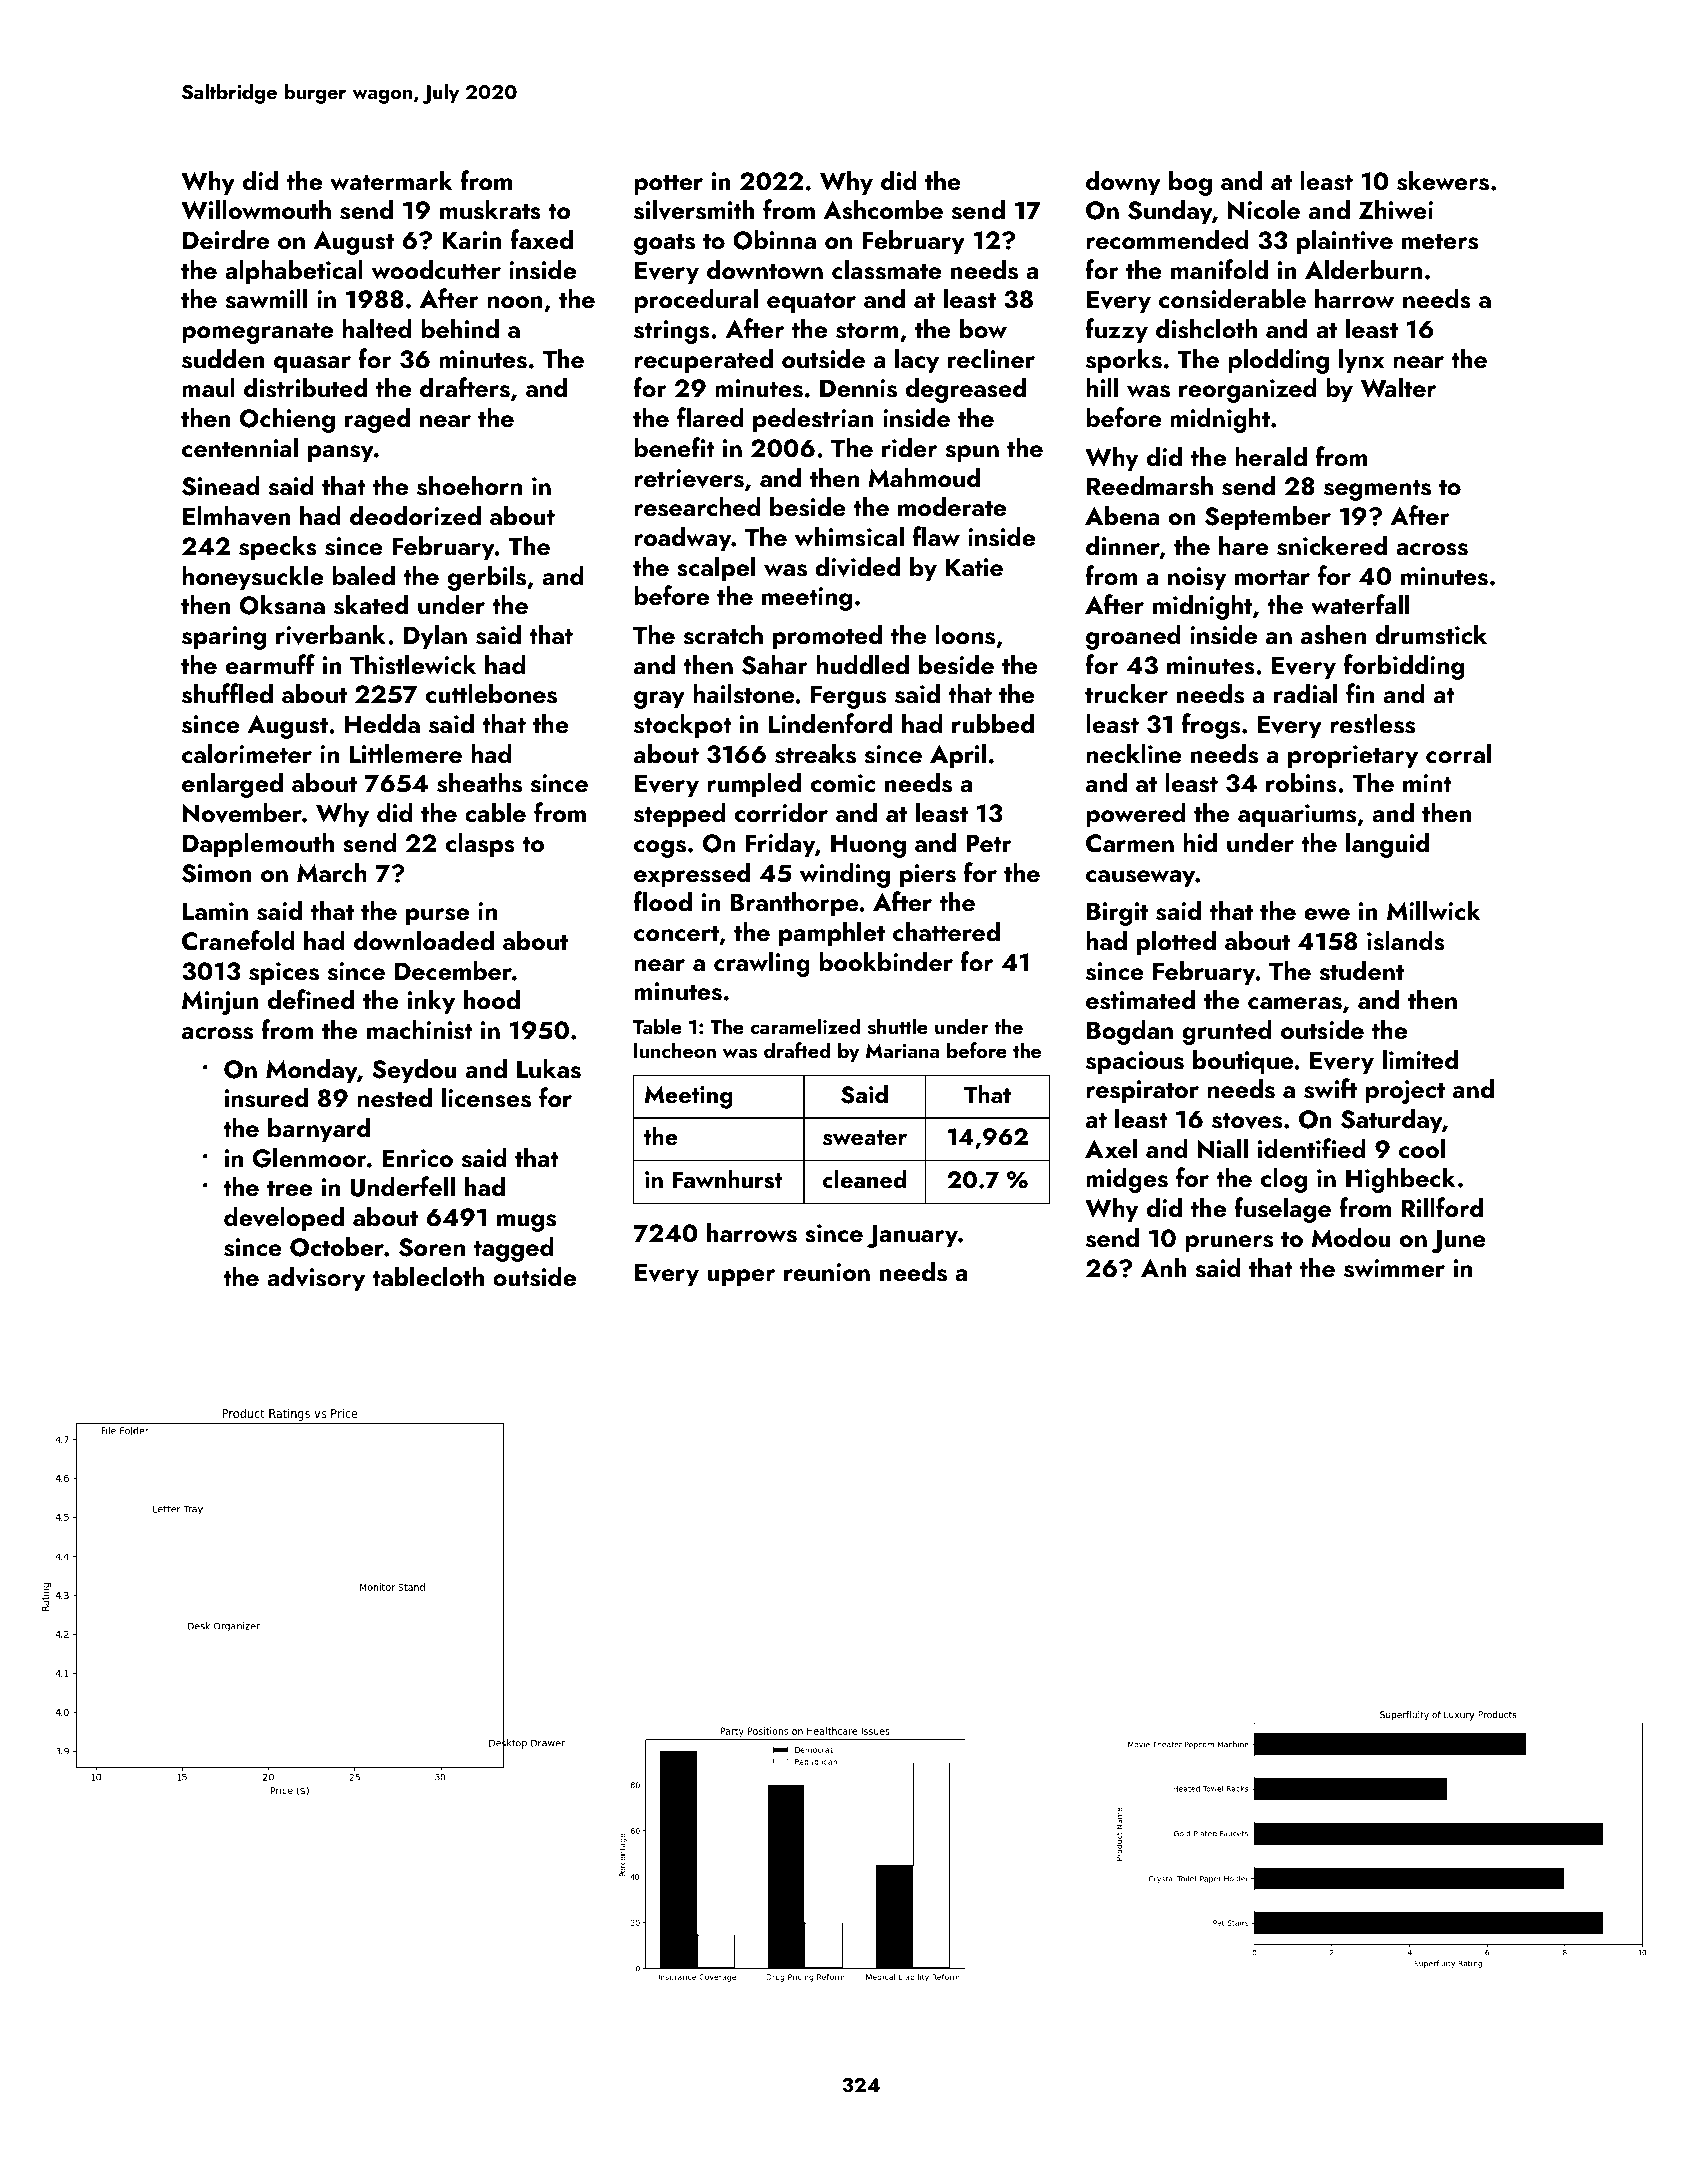 Image resolution: width=1683 pixels, height=2178 pixels. What do you see at coordinates (266, 1097) in the screenshot?
I see `insured` at bounding box center [266, 1097].
